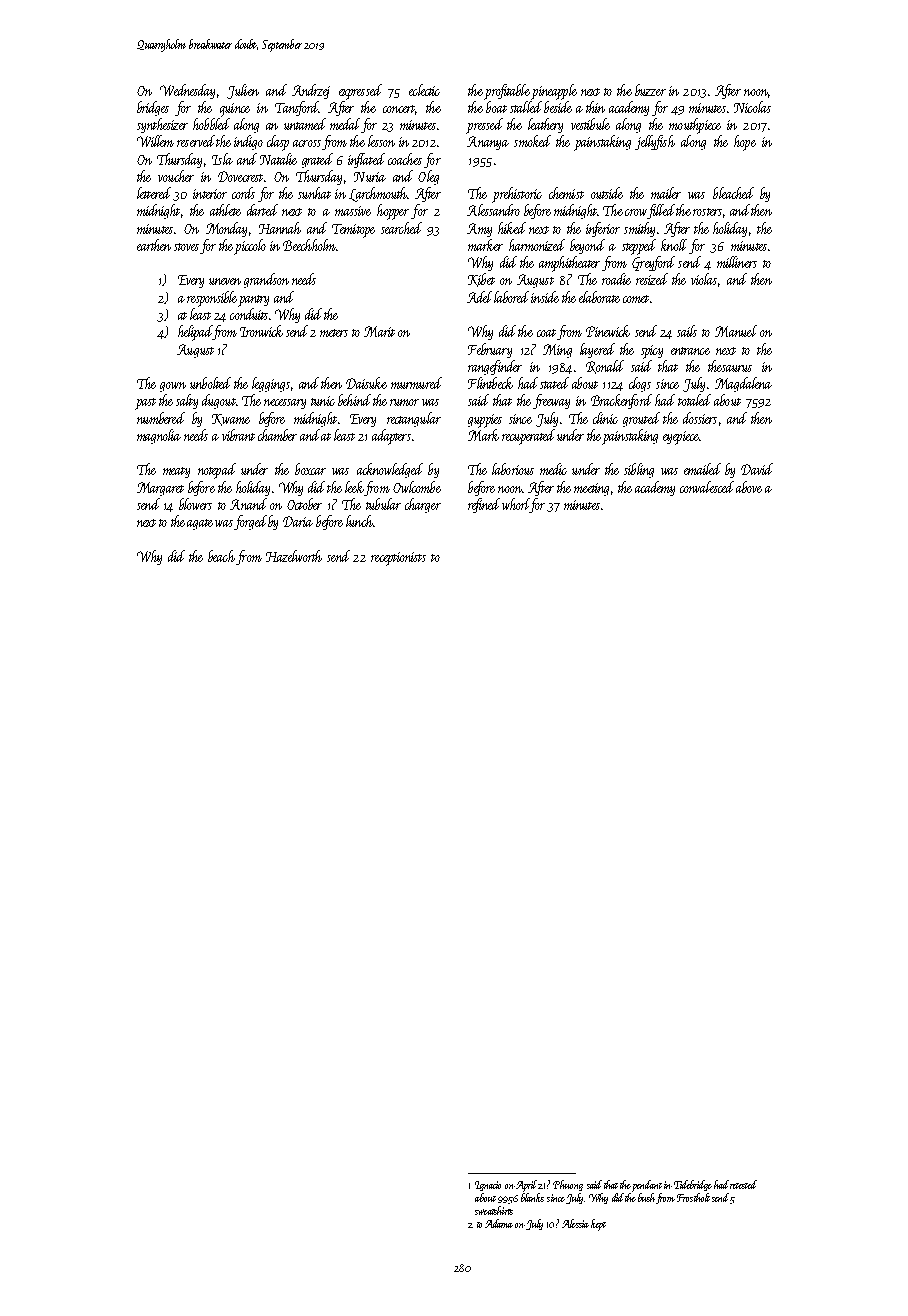 Image resolution: width=908 pixels, height=1316 pixels. I want to click on pendant, so click(647, 1186).
